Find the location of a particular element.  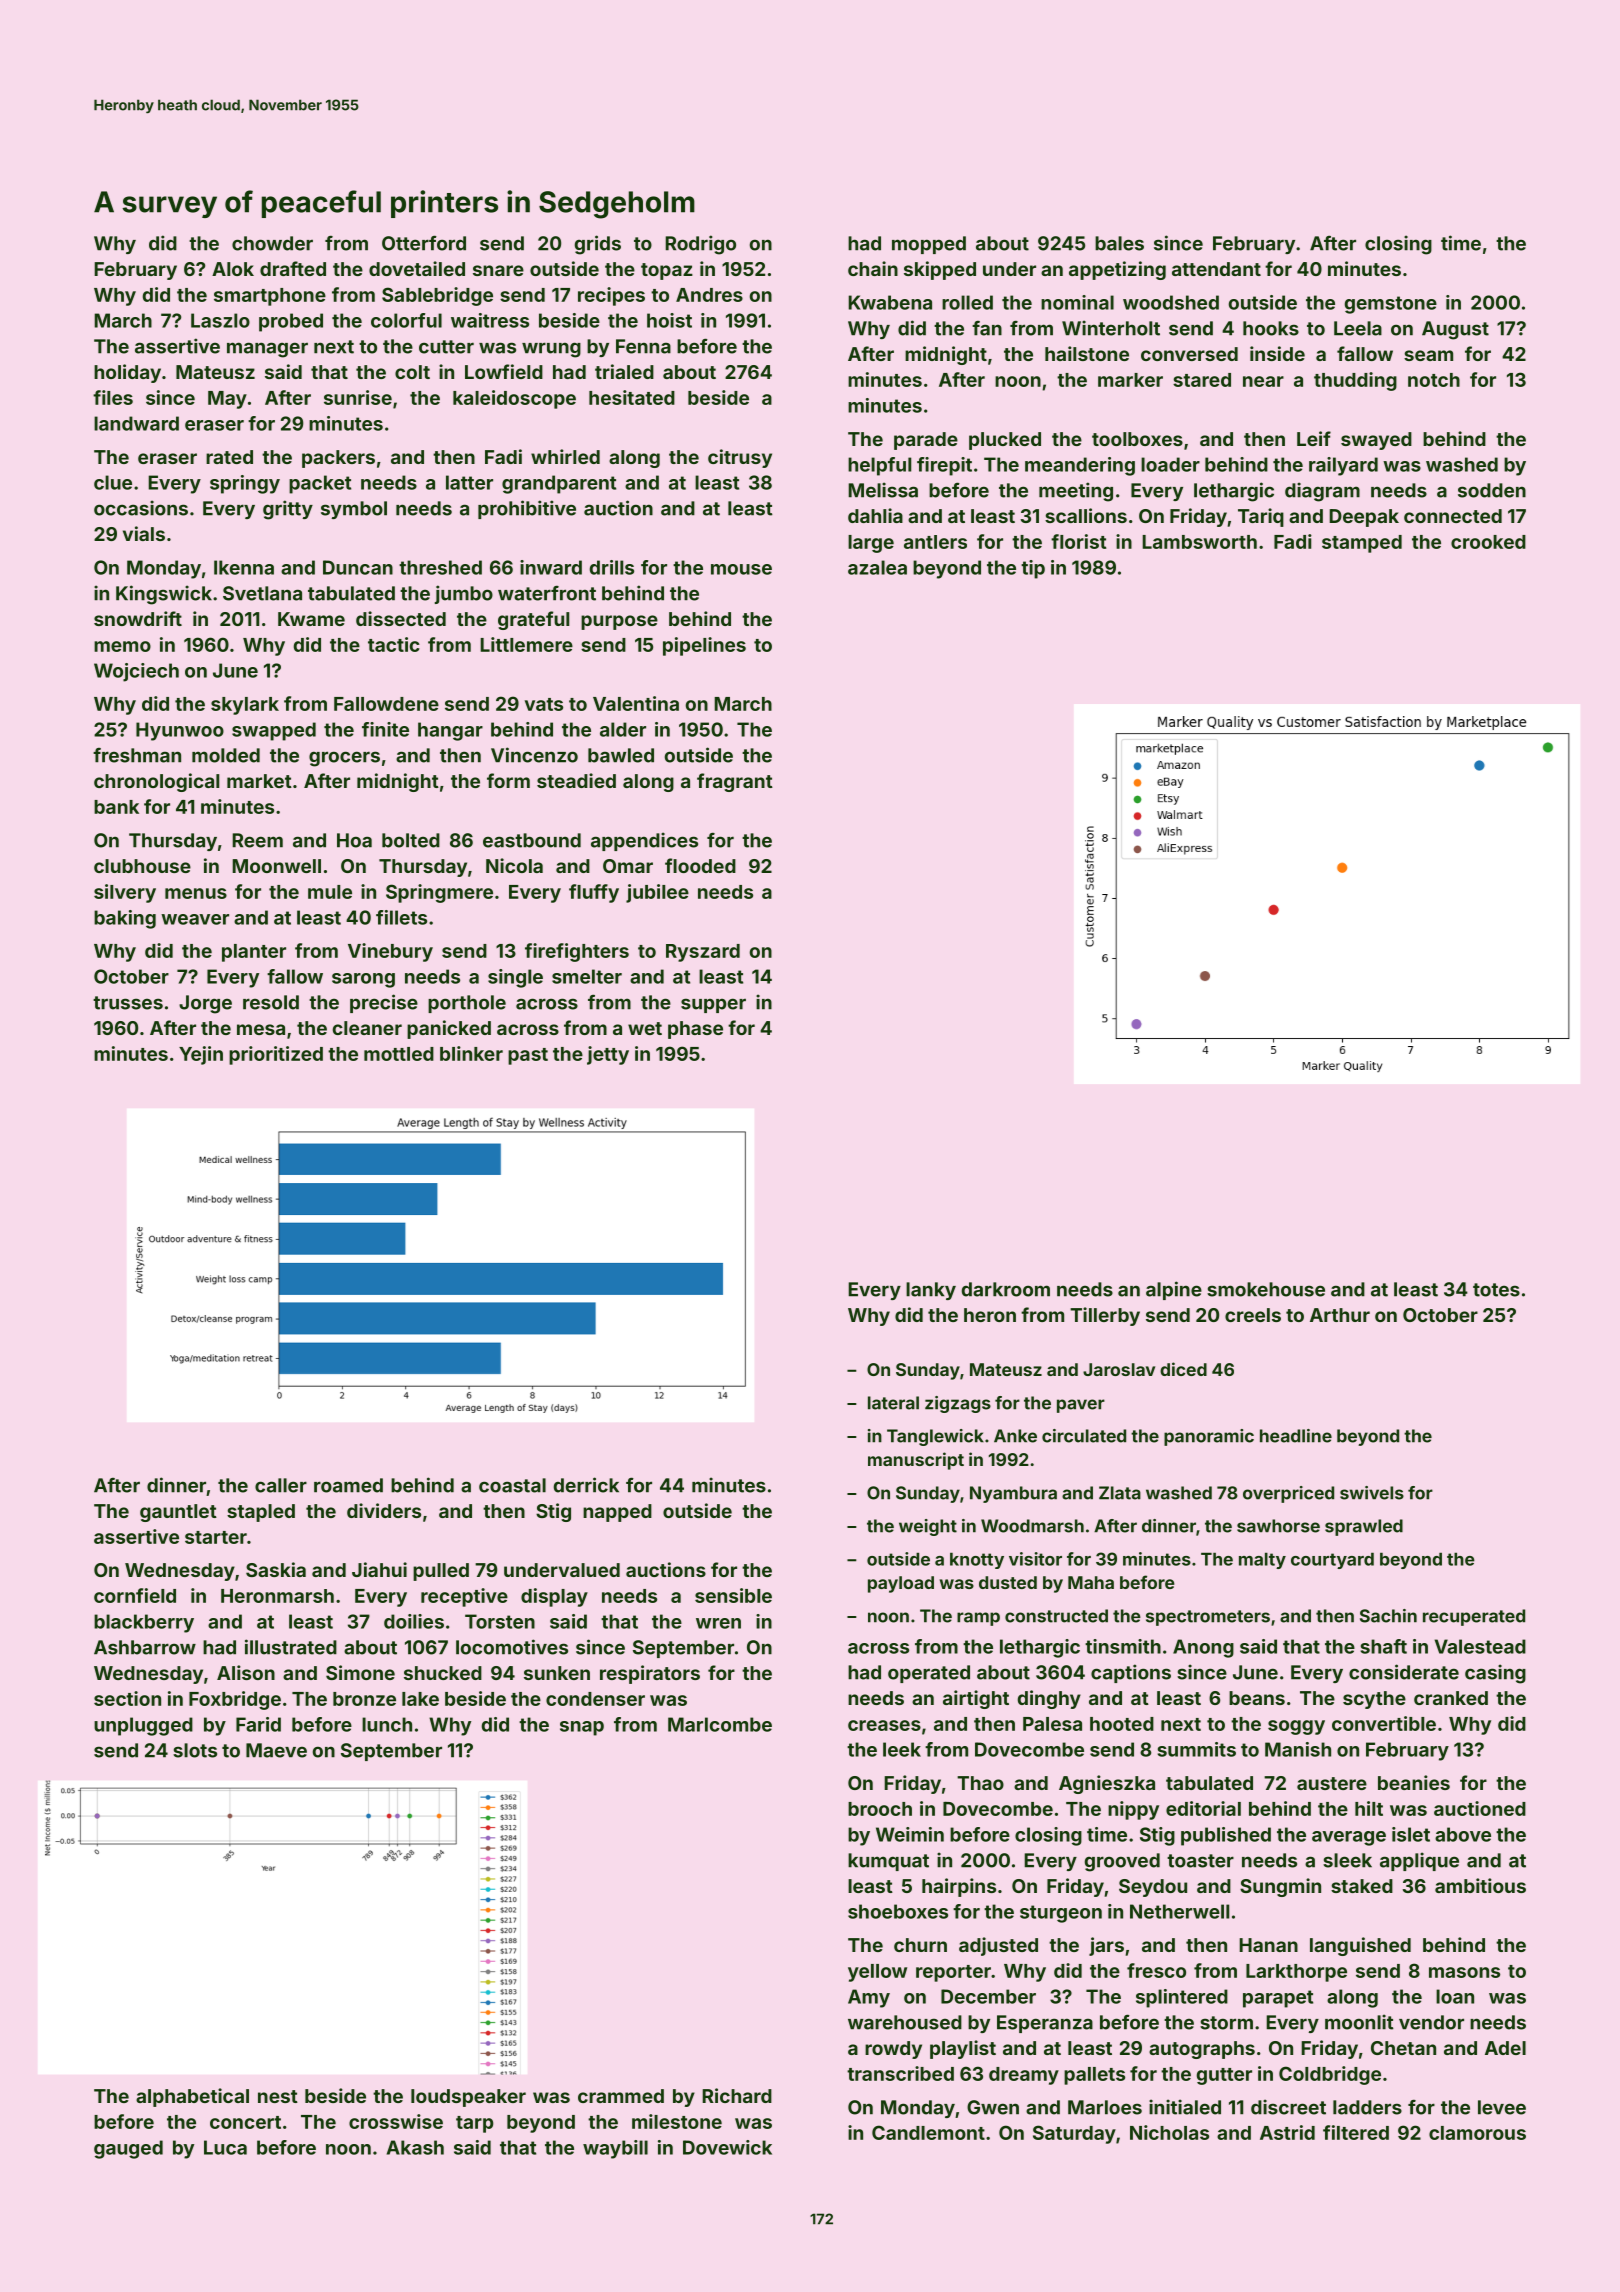

tip is located at coordinates (1033, 569).
